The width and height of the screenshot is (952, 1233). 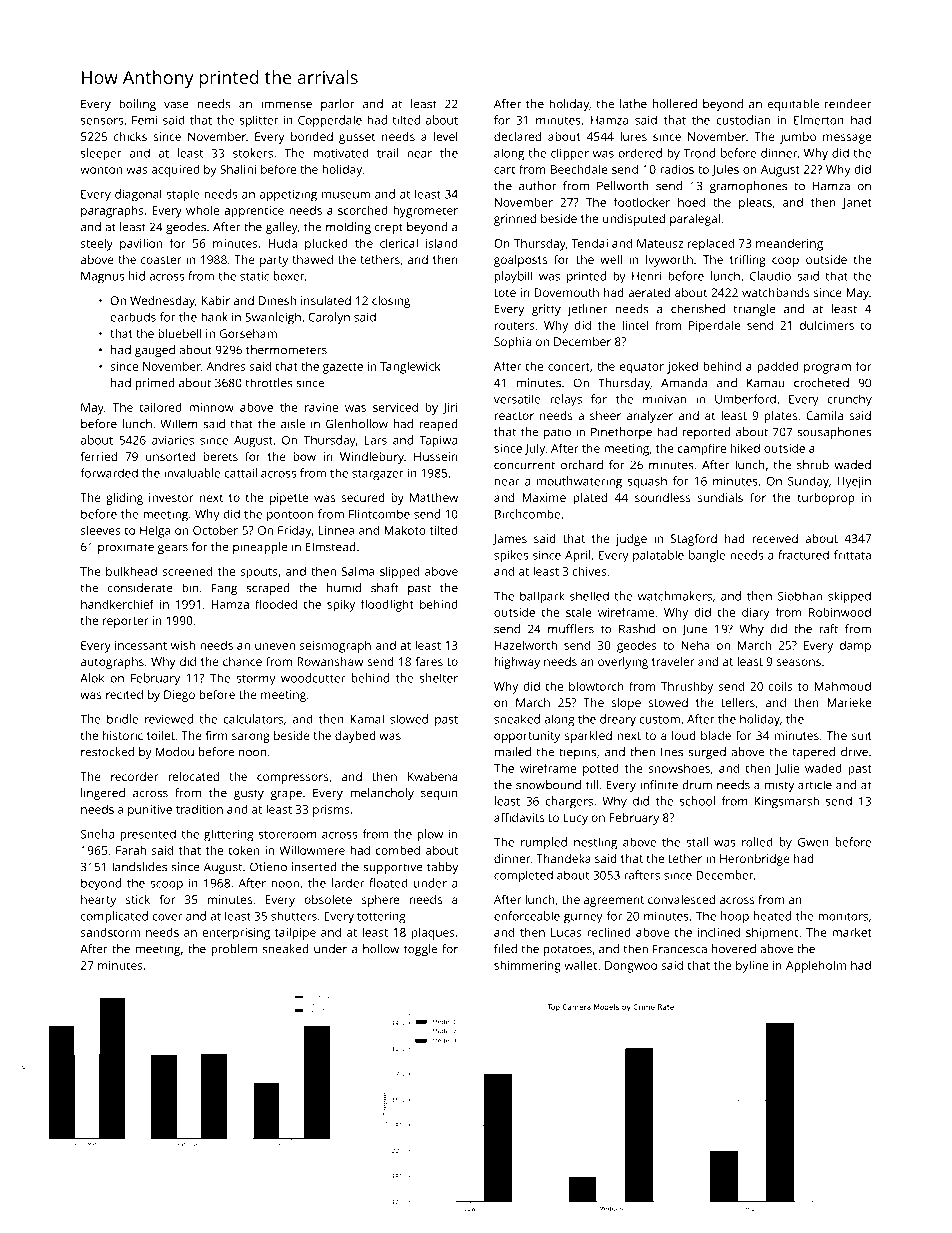 What do you see at coordinates (220, 456) in the screenshot?
I see `berets` at bounding box center [220, 456].
